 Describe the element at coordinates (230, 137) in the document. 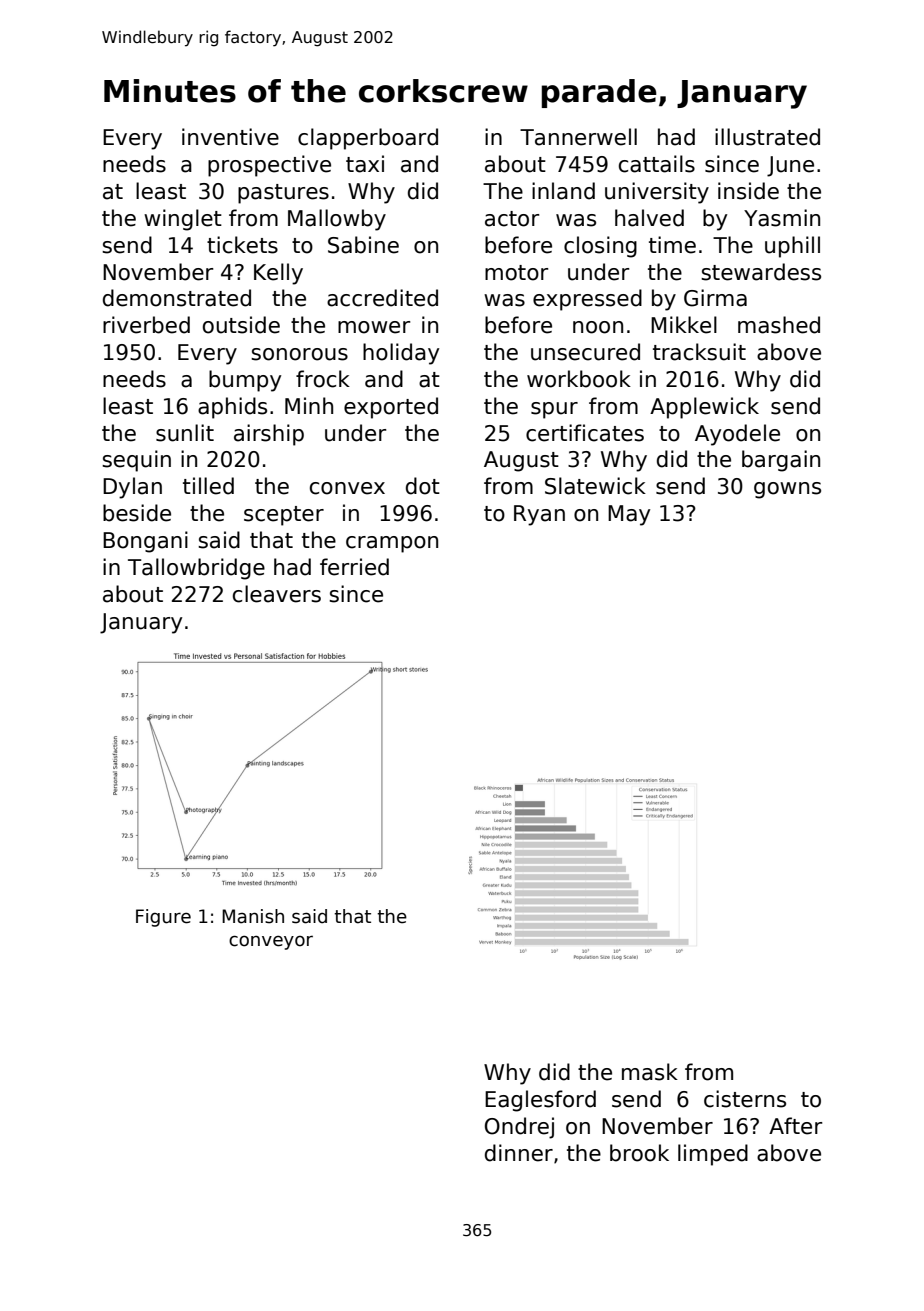

I see `inventive` at that location.
